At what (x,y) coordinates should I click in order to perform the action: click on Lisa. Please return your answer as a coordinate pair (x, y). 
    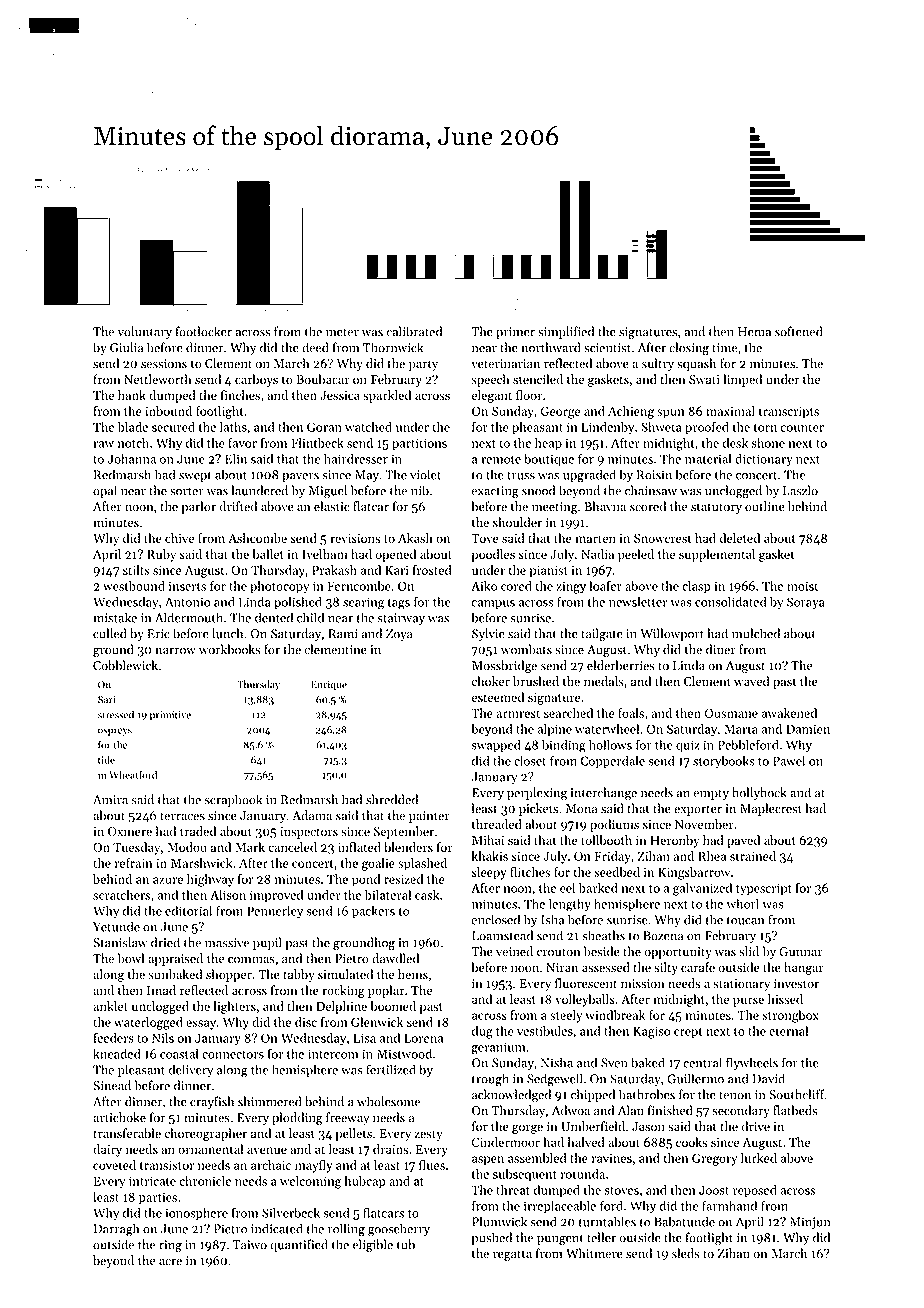
    Looking at the image, I should click on (364, 1038).
